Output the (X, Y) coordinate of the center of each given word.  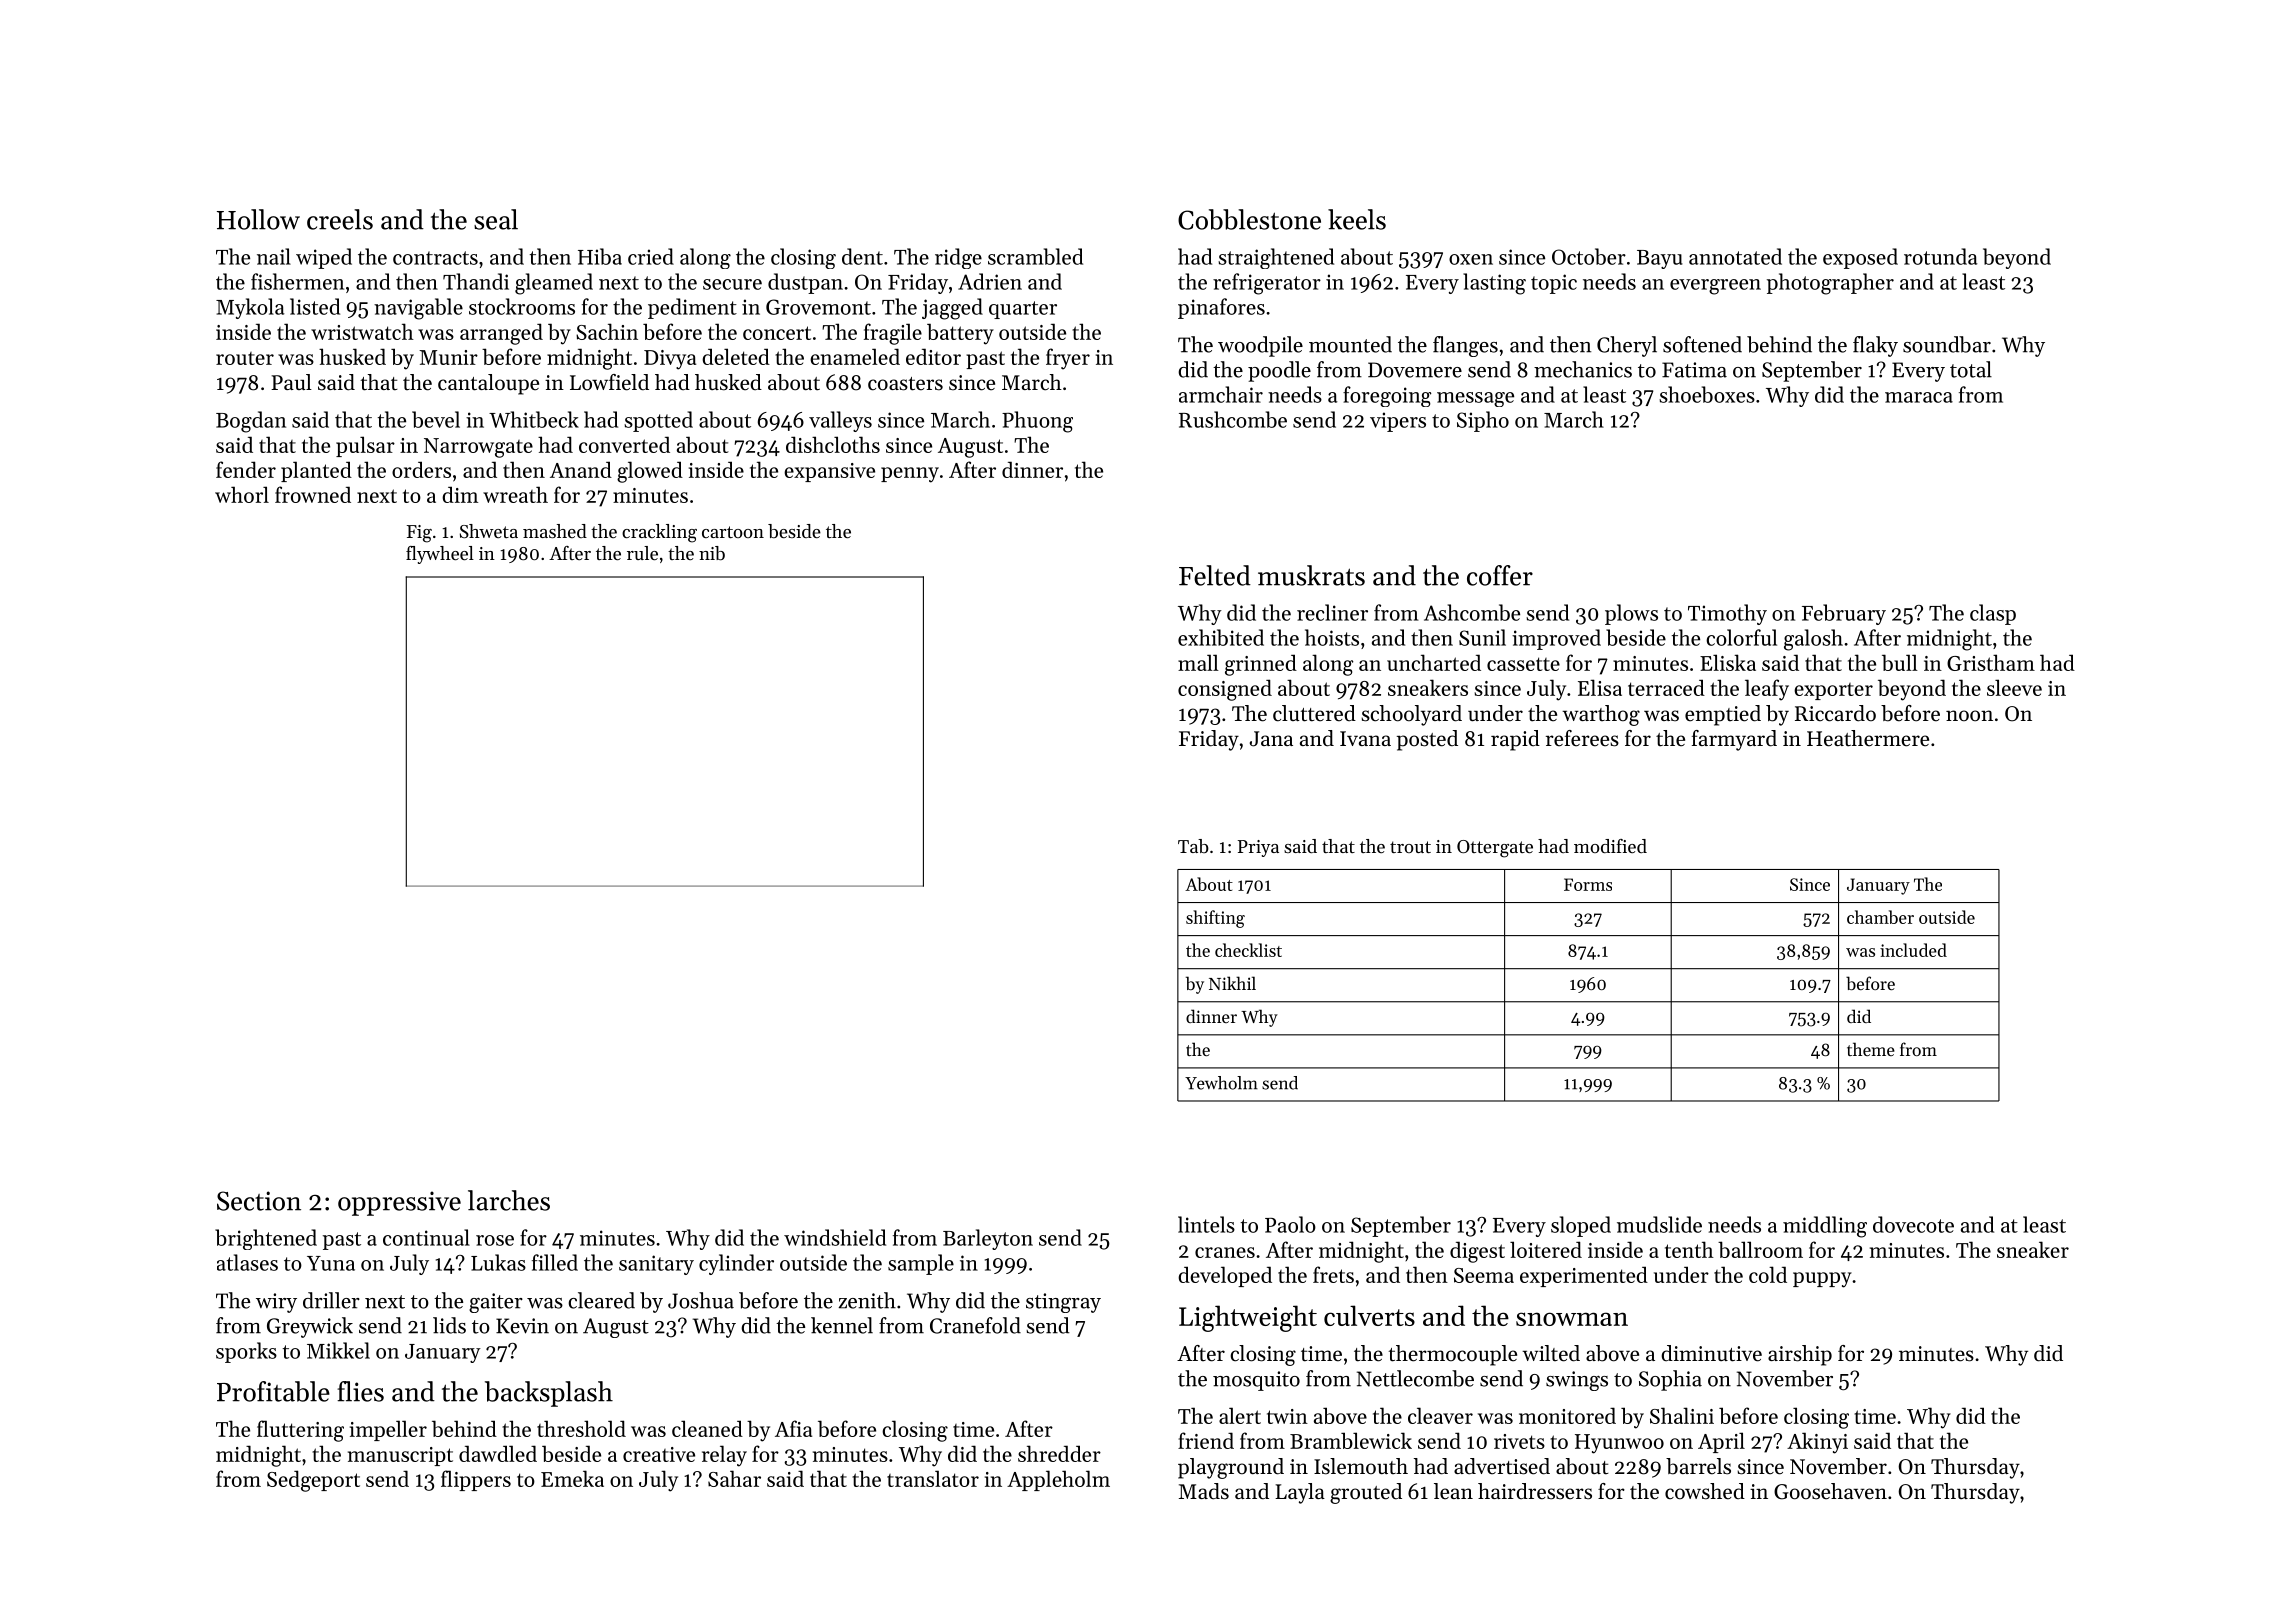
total (1971, 369)
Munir (448, 357)
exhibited (1221, 637)
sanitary (656, 1265)
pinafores (1221, 308)
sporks (246, 1352)
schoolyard (1411, 715)
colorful (1741, 637)
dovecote (1913, 1224)
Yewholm (1221, 1083)
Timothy (1727, 614)
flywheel (440, 555)
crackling (659, 533)
